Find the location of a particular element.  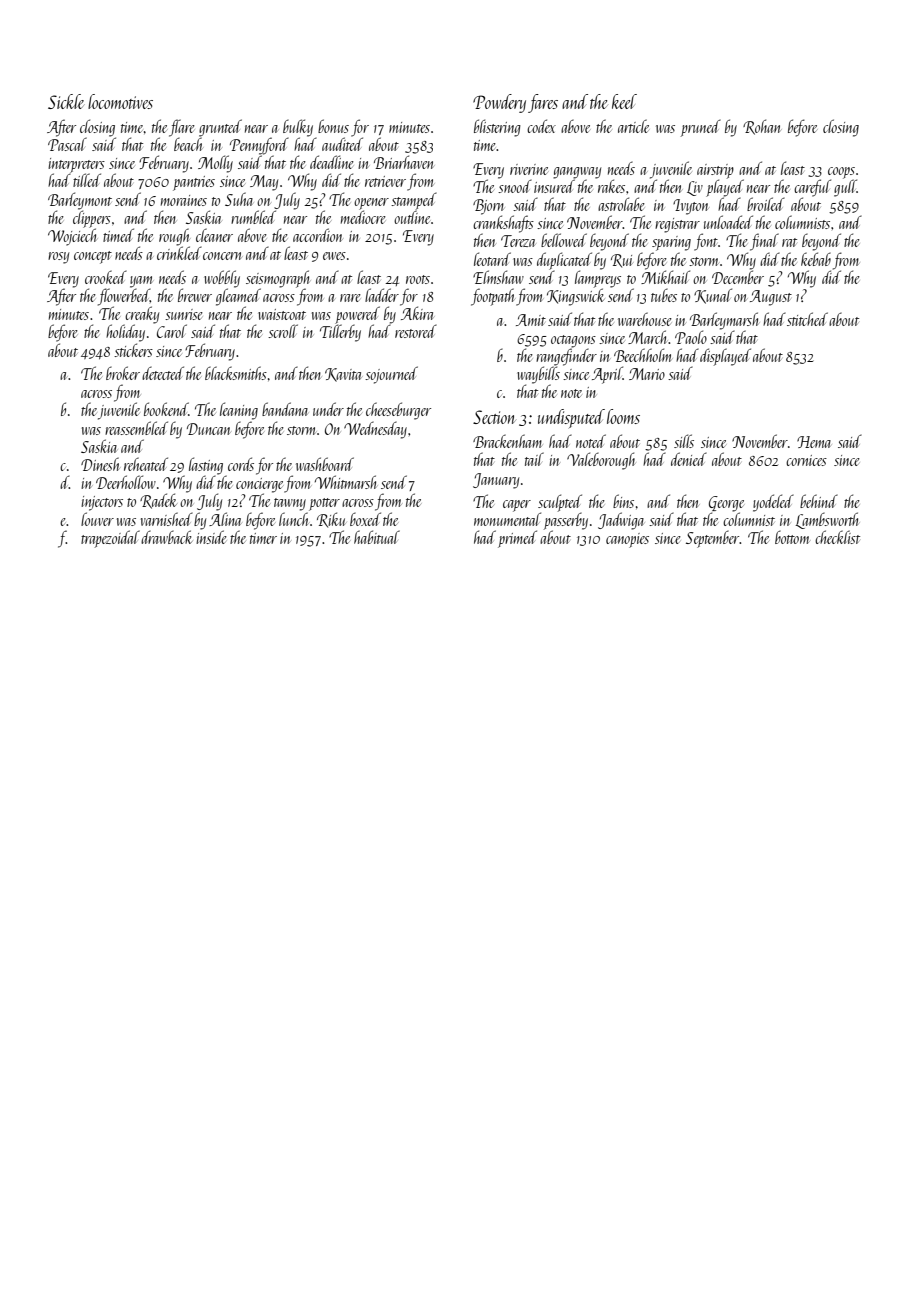

Pennyford is located at coordinates (259, 146).
